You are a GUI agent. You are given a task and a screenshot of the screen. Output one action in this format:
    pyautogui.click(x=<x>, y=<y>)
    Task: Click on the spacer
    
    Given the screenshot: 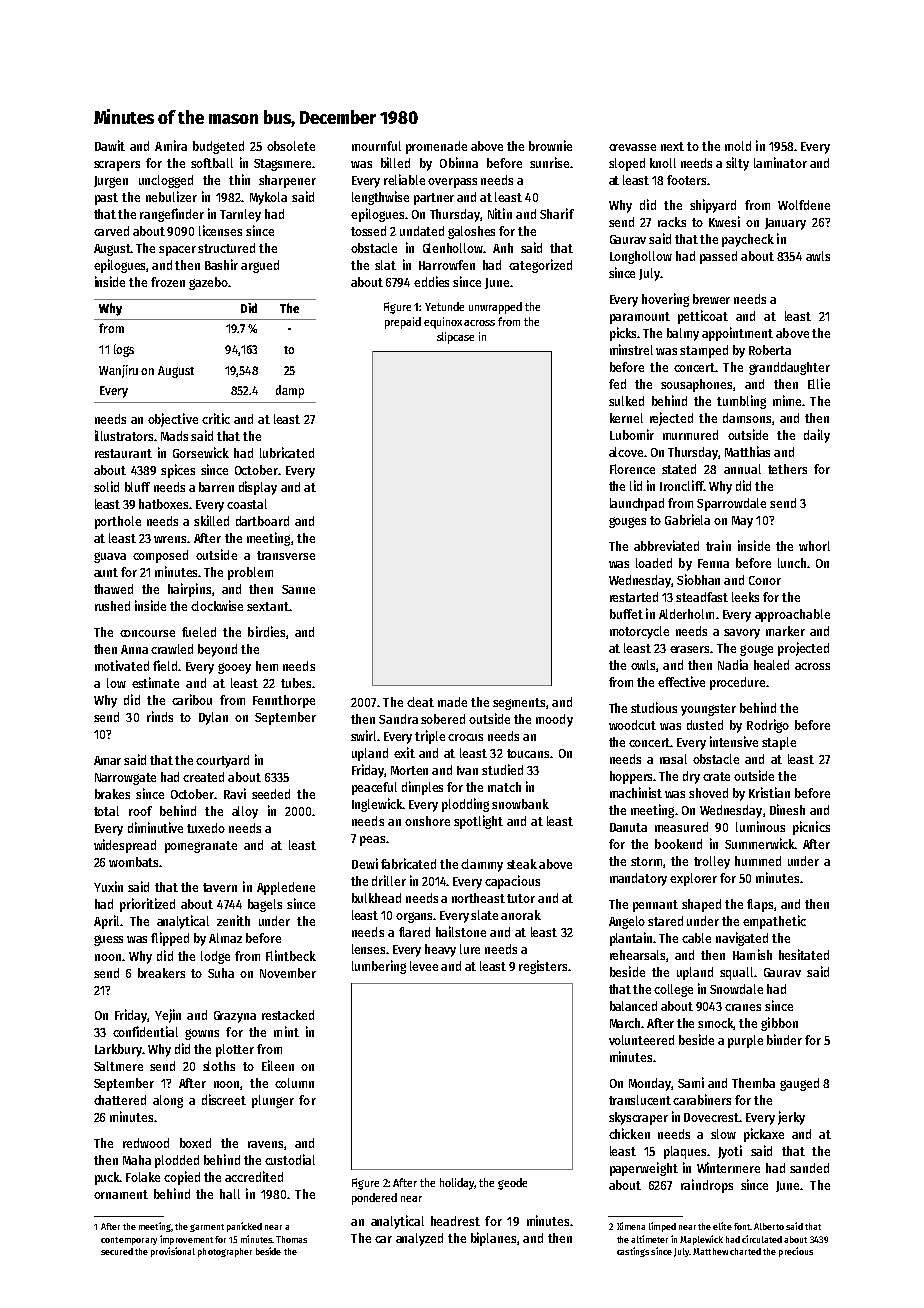 What is the action you would take?
    pyautogui.click(x=177, y=251)
